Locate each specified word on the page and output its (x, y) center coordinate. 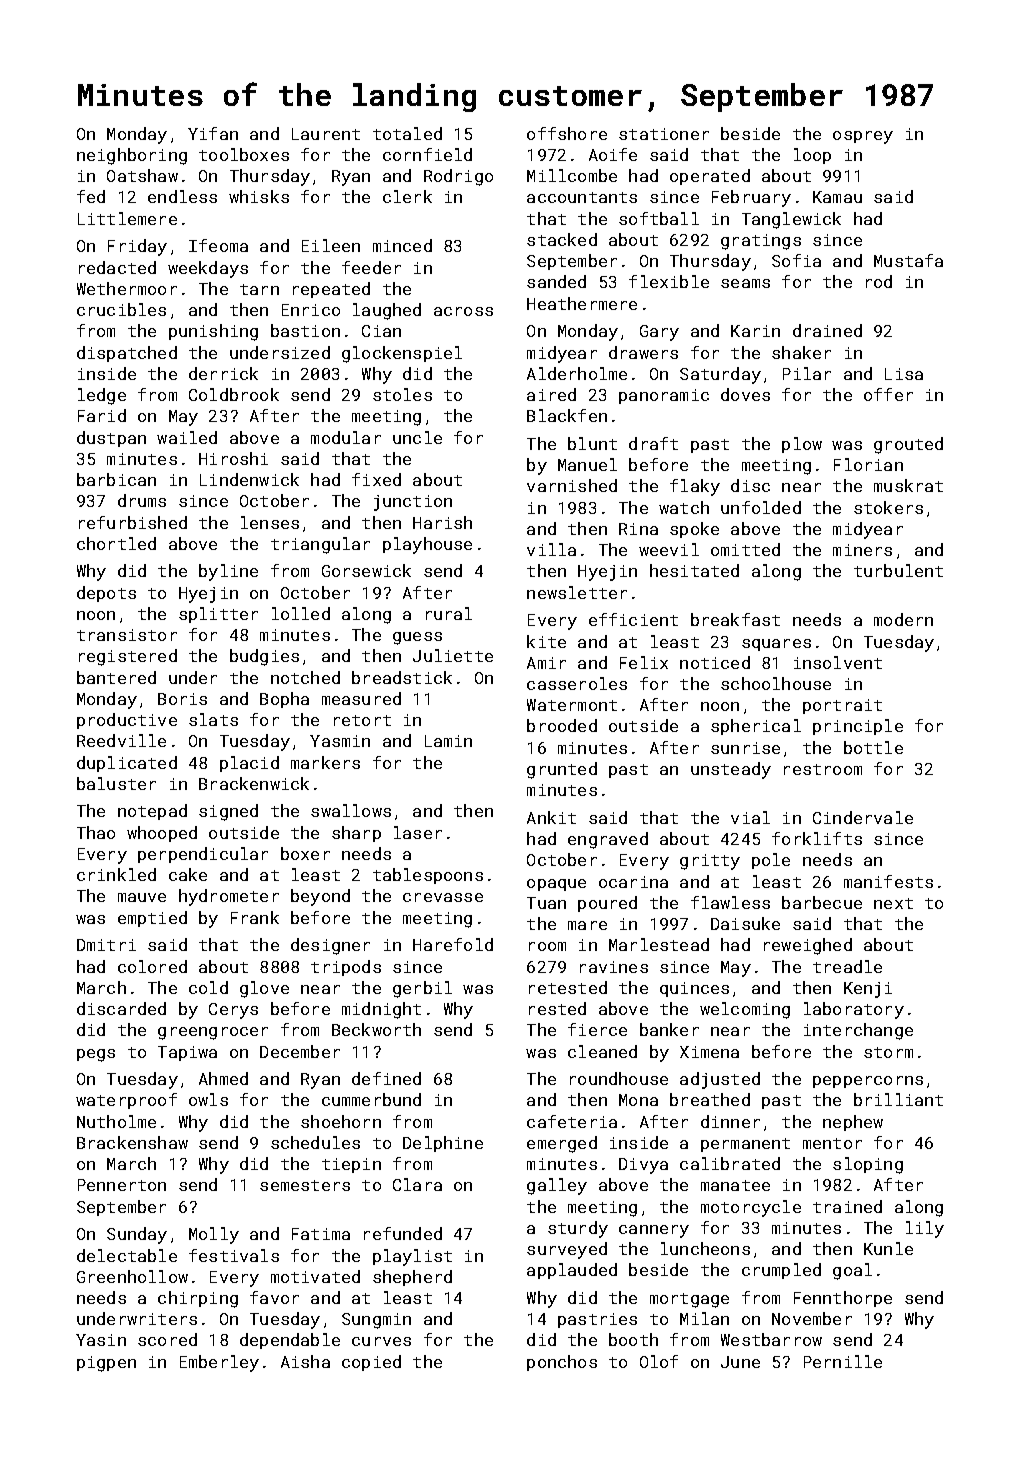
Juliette (453, 655)
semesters (305, 1185)
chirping (198, 1299)
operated (710, 177)
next (893, 903)
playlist (412, 1257)
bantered (116, 677)
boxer (305, 853)
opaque (556, 885)
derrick (223, 373)
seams (745, 283)
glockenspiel (402, 354)
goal (852, 1271)
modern (903, 619)
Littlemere (127, 218)
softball (659, 218)
